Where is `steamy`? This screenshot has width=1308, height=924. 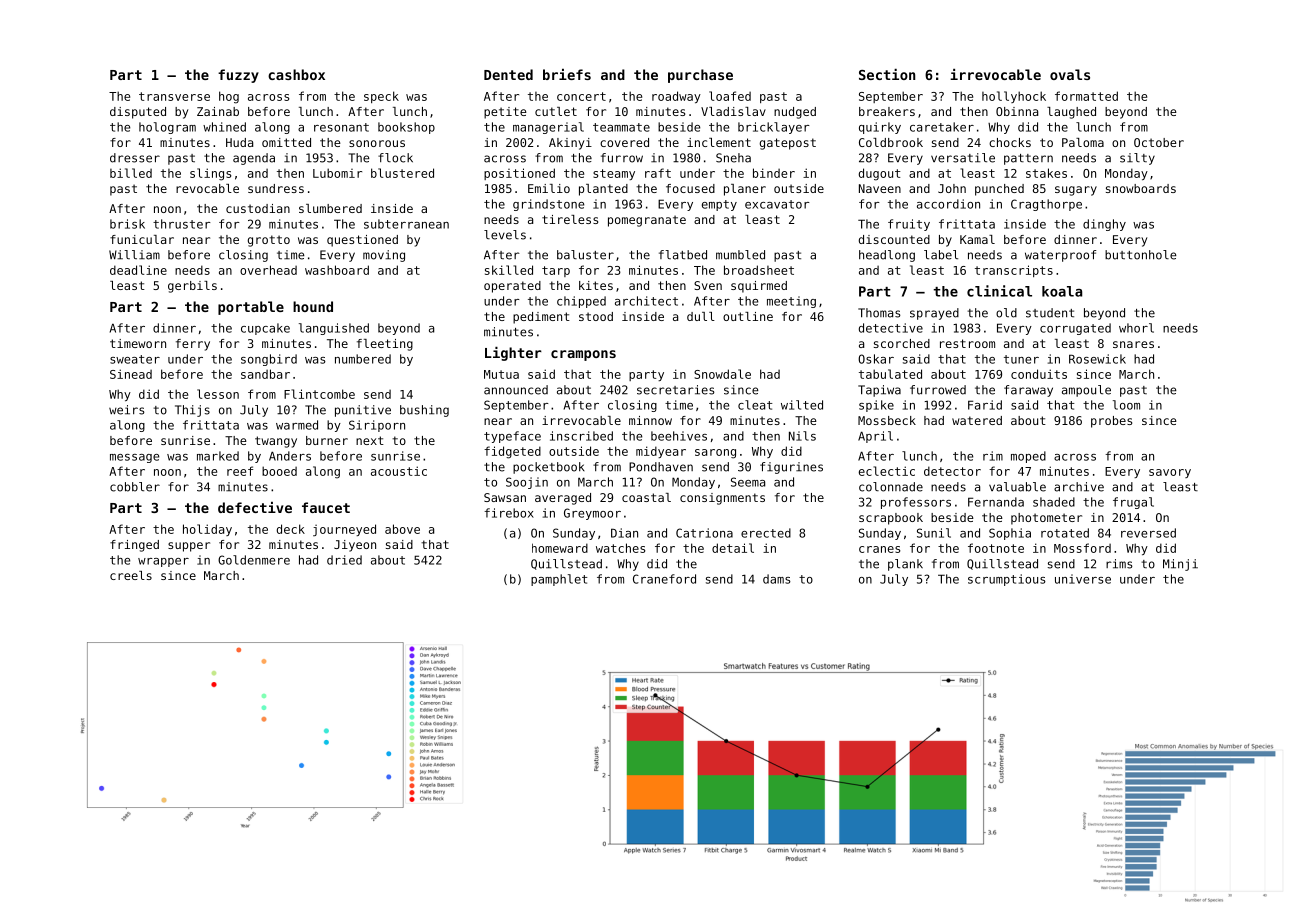
steamy is located at coordinates (614, 174).
